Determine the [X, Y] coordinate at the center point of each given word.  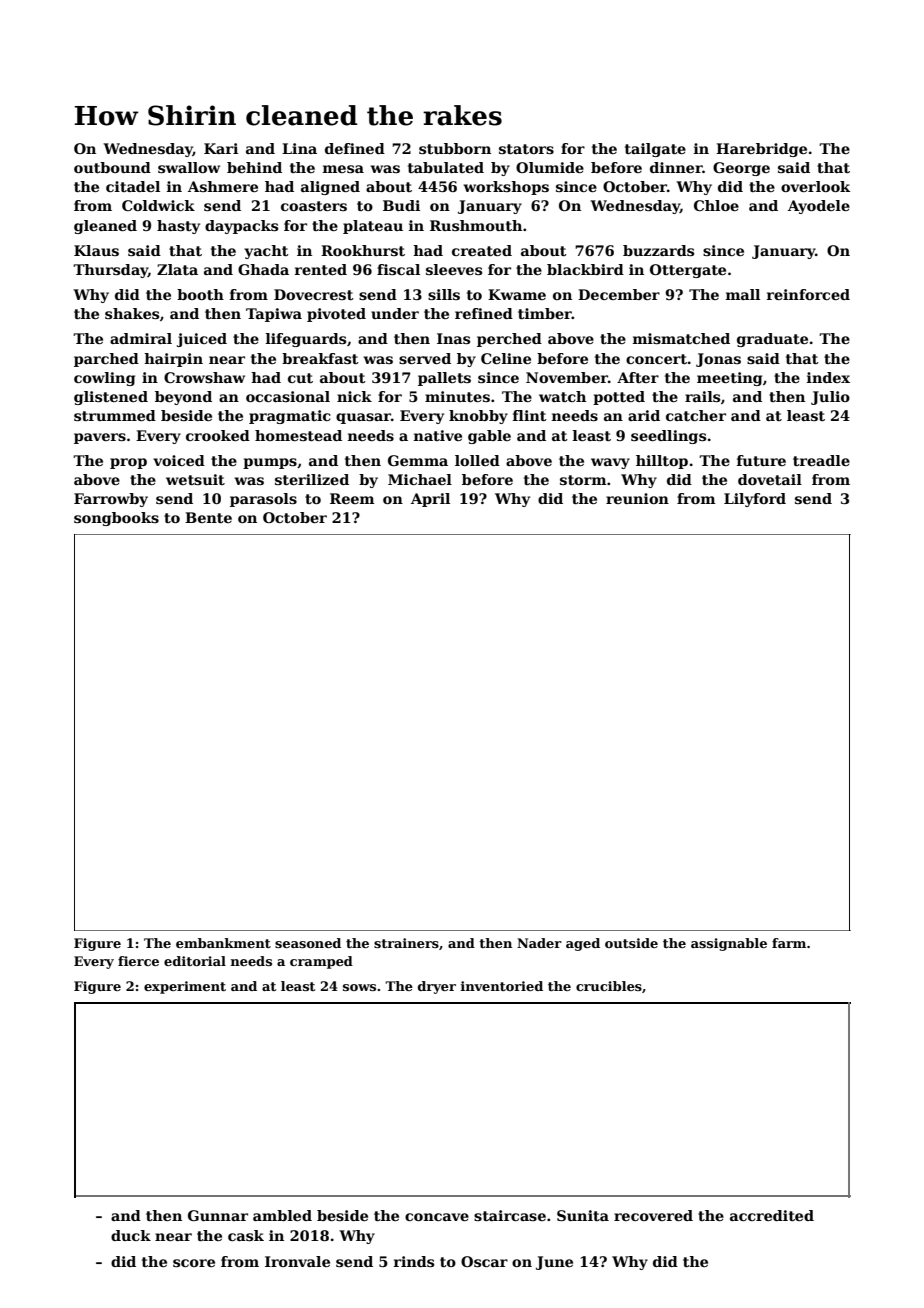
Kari [221, 148]
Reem [352, 498]
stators [526, 149]
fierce [138, 961]
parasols [263, 500]
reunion [637, 498]
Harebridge [761, 150]
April [430, 500]
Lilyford [755, 500]
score [194, 1263]
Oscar [484, 1261]
